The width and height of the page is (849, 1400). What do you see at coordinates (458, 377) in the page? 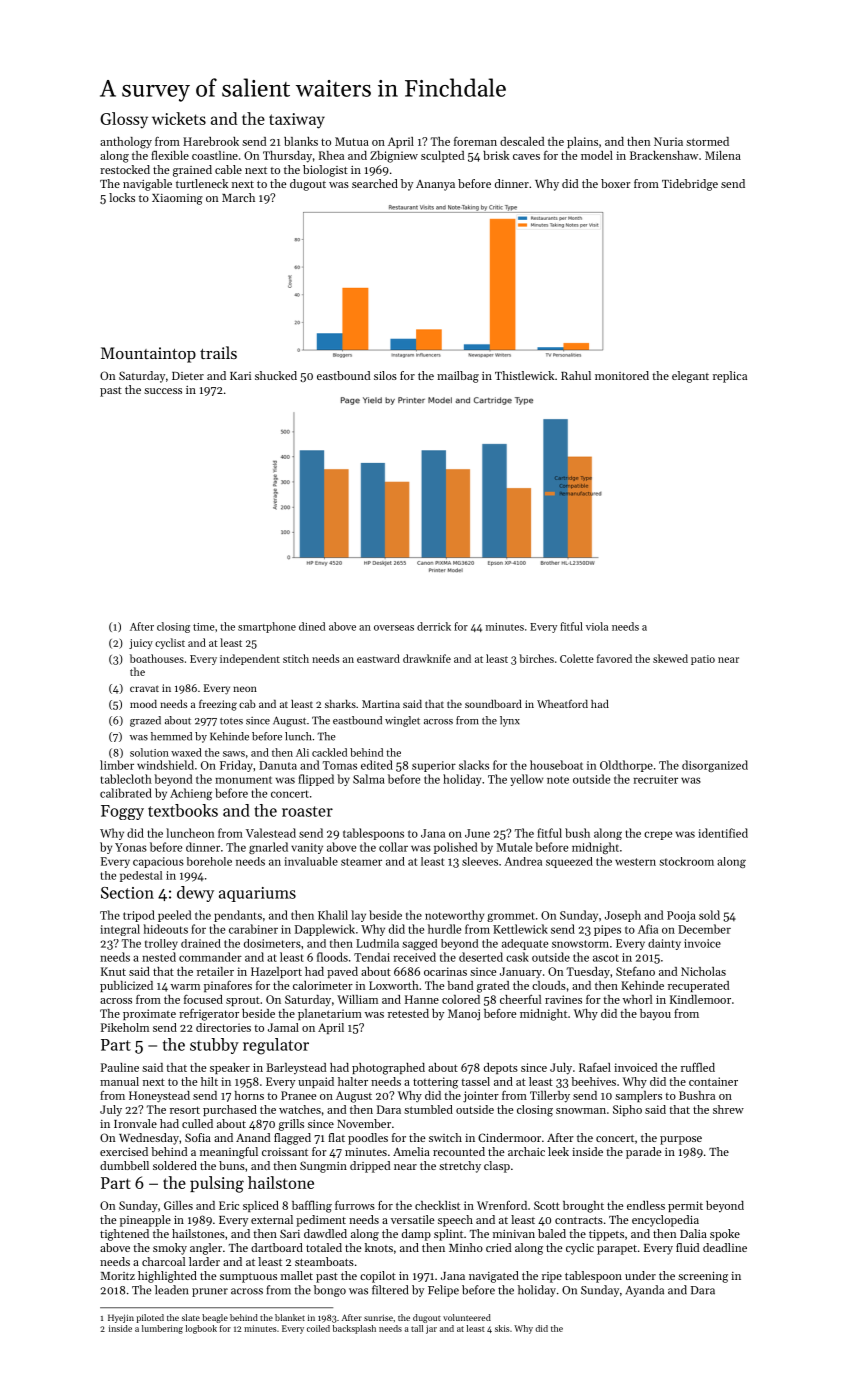
I see `mailbag` at bounding box center [458, 377].
